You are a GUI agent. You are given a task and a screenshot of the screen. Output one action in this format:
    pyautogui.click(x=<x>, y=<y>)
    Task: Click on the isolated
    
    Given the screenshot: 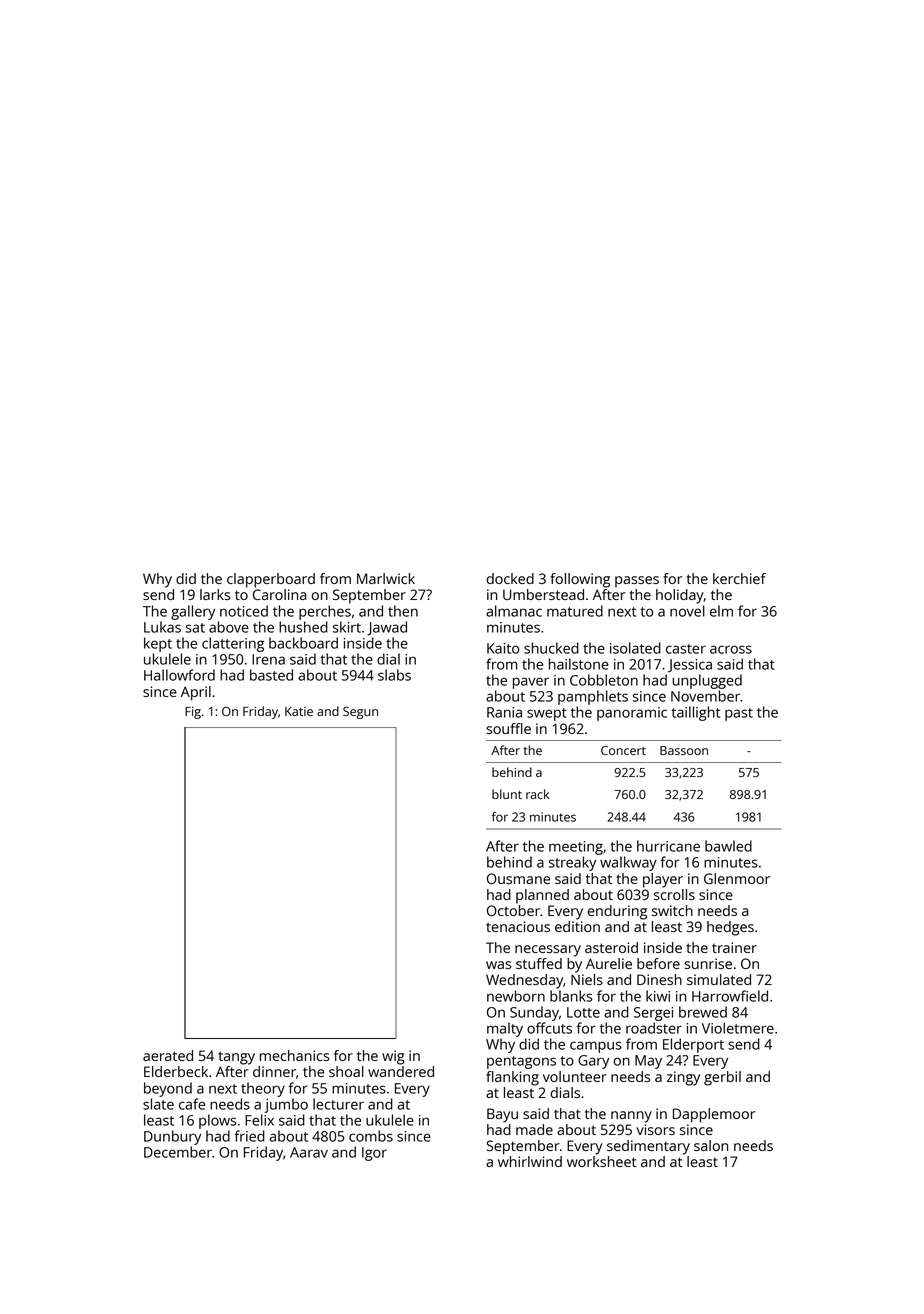 What is the action you would take?
    pyautogui.click(x=635, y=648)
